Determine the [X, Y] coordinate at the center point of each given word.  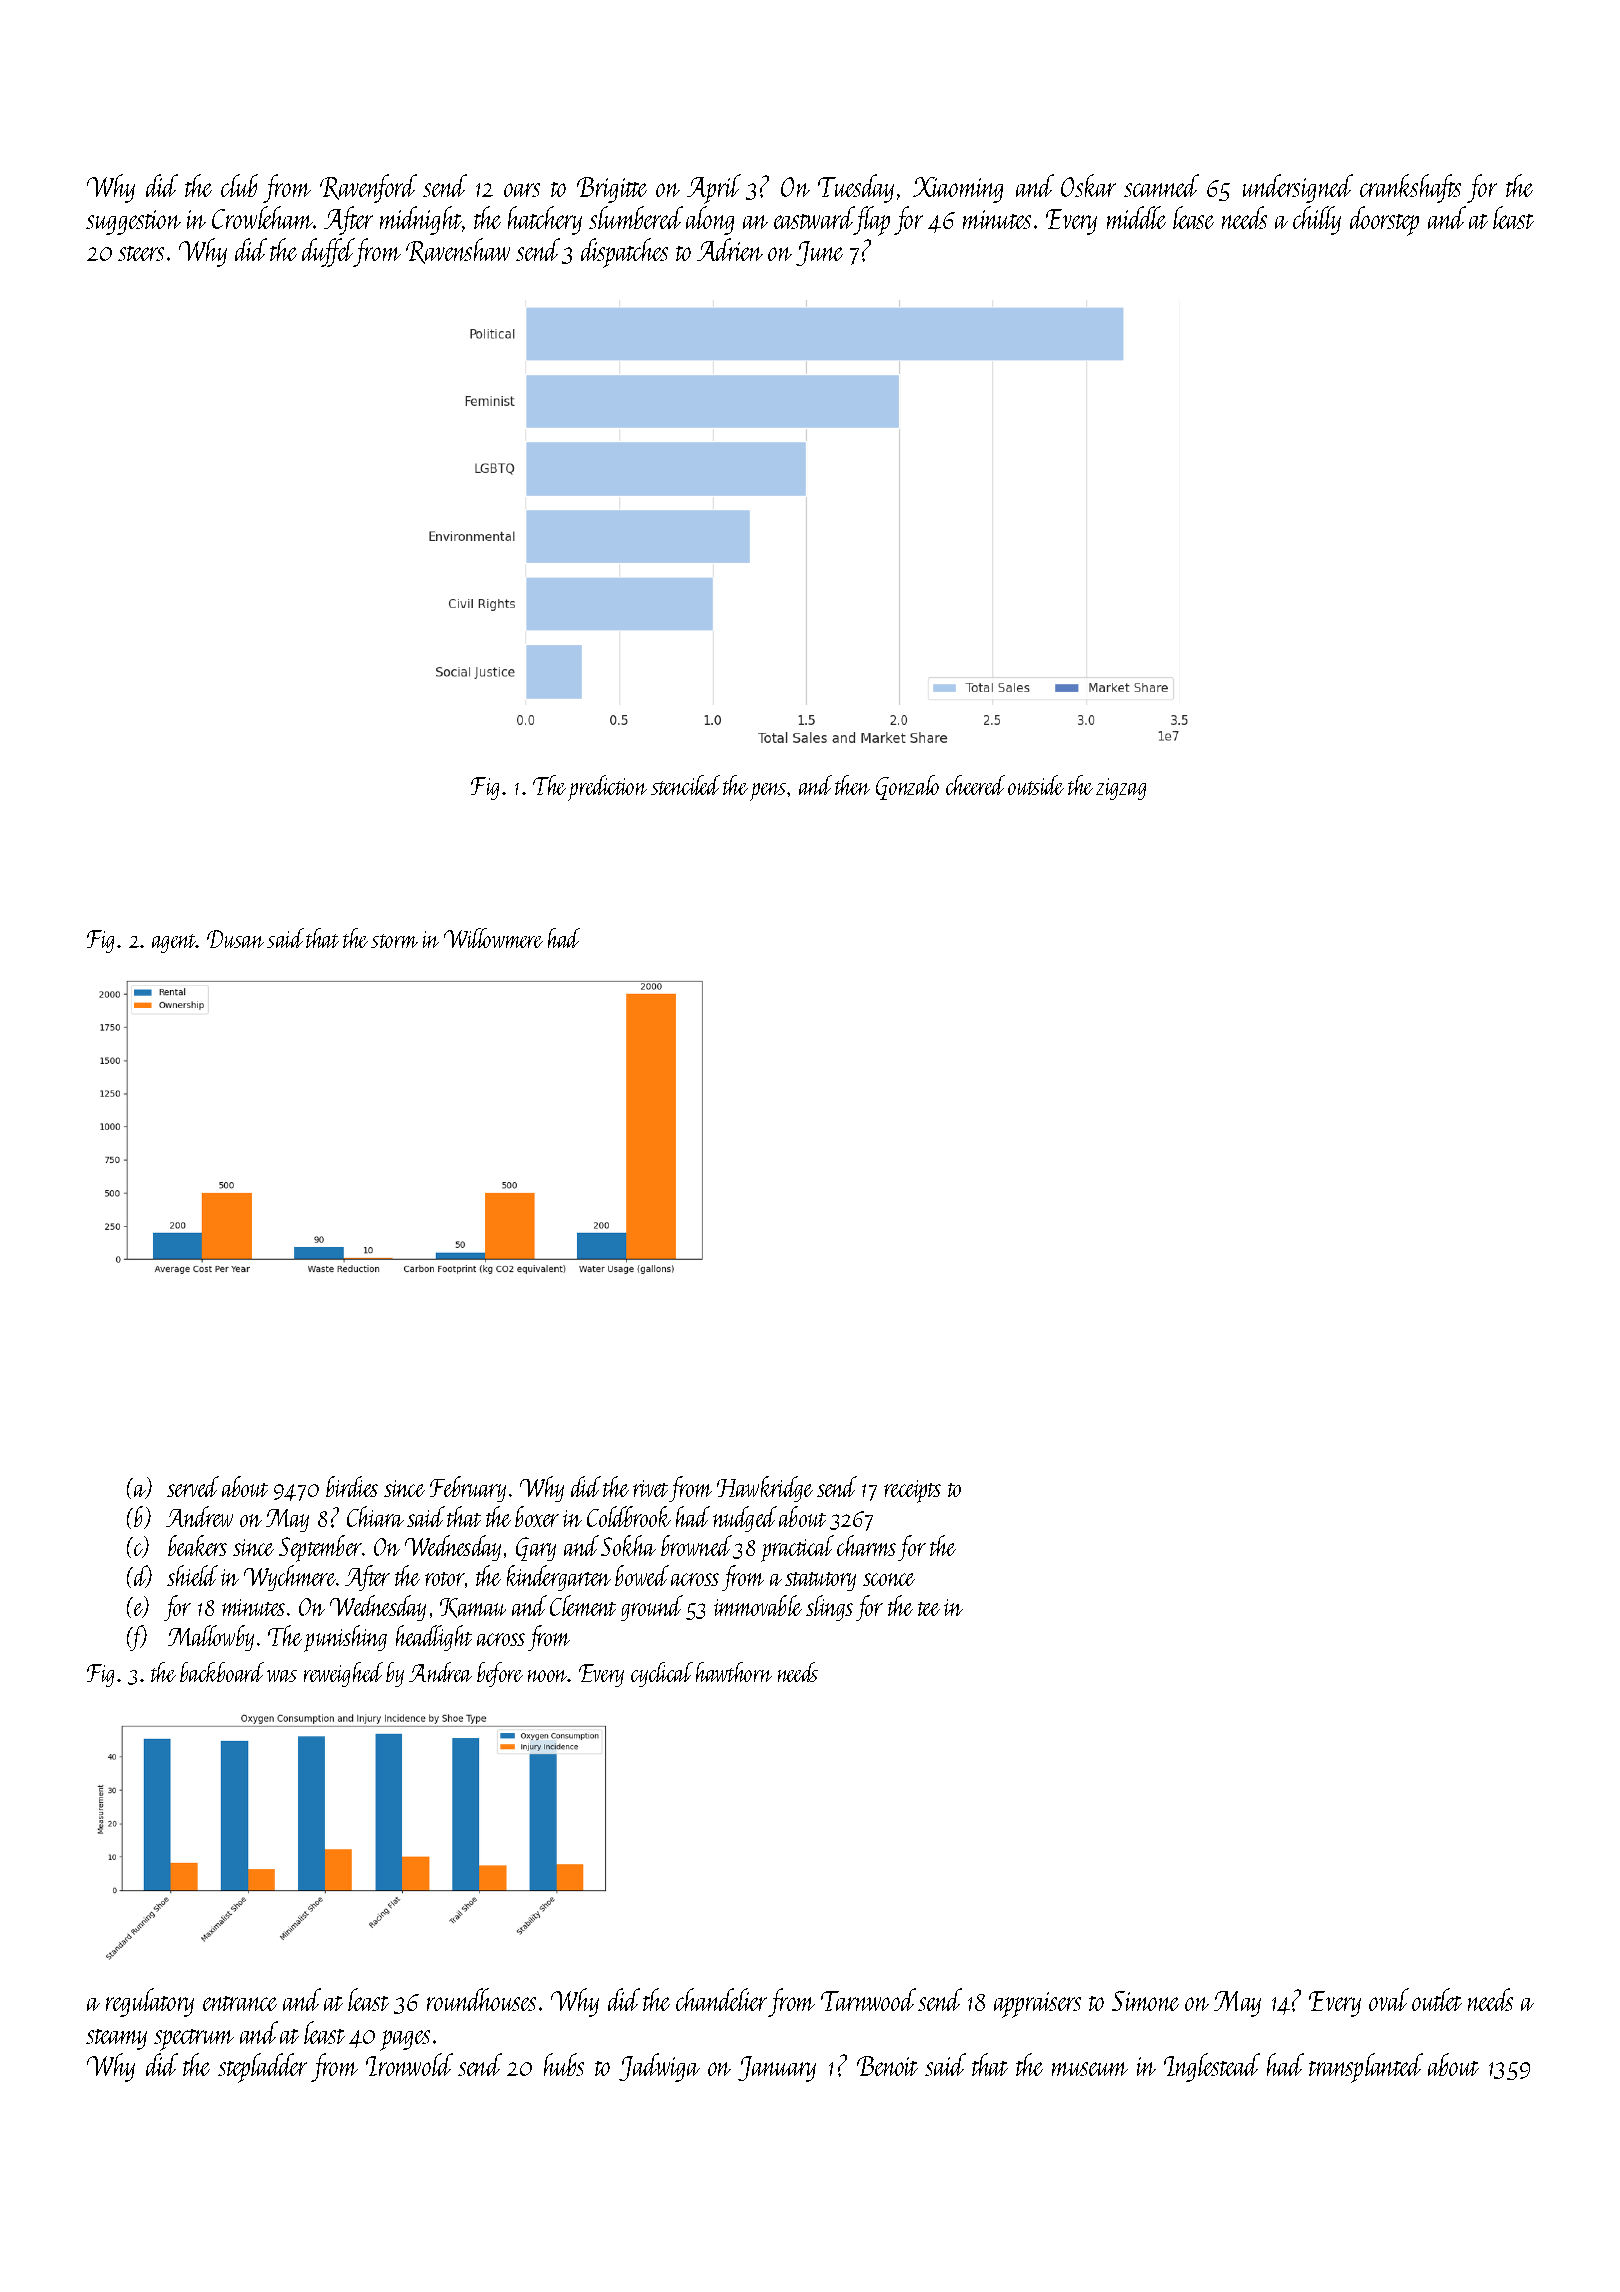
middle [1136, 217]
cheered [975, 785]
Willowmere [493, 938]
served [193, 1486]
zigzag [1121, 789]
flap [872, 221]
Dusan [235, 939]
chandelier [721, 1999]
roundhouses [481, 1999]
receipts [912, 1491]
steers [141, 253]
